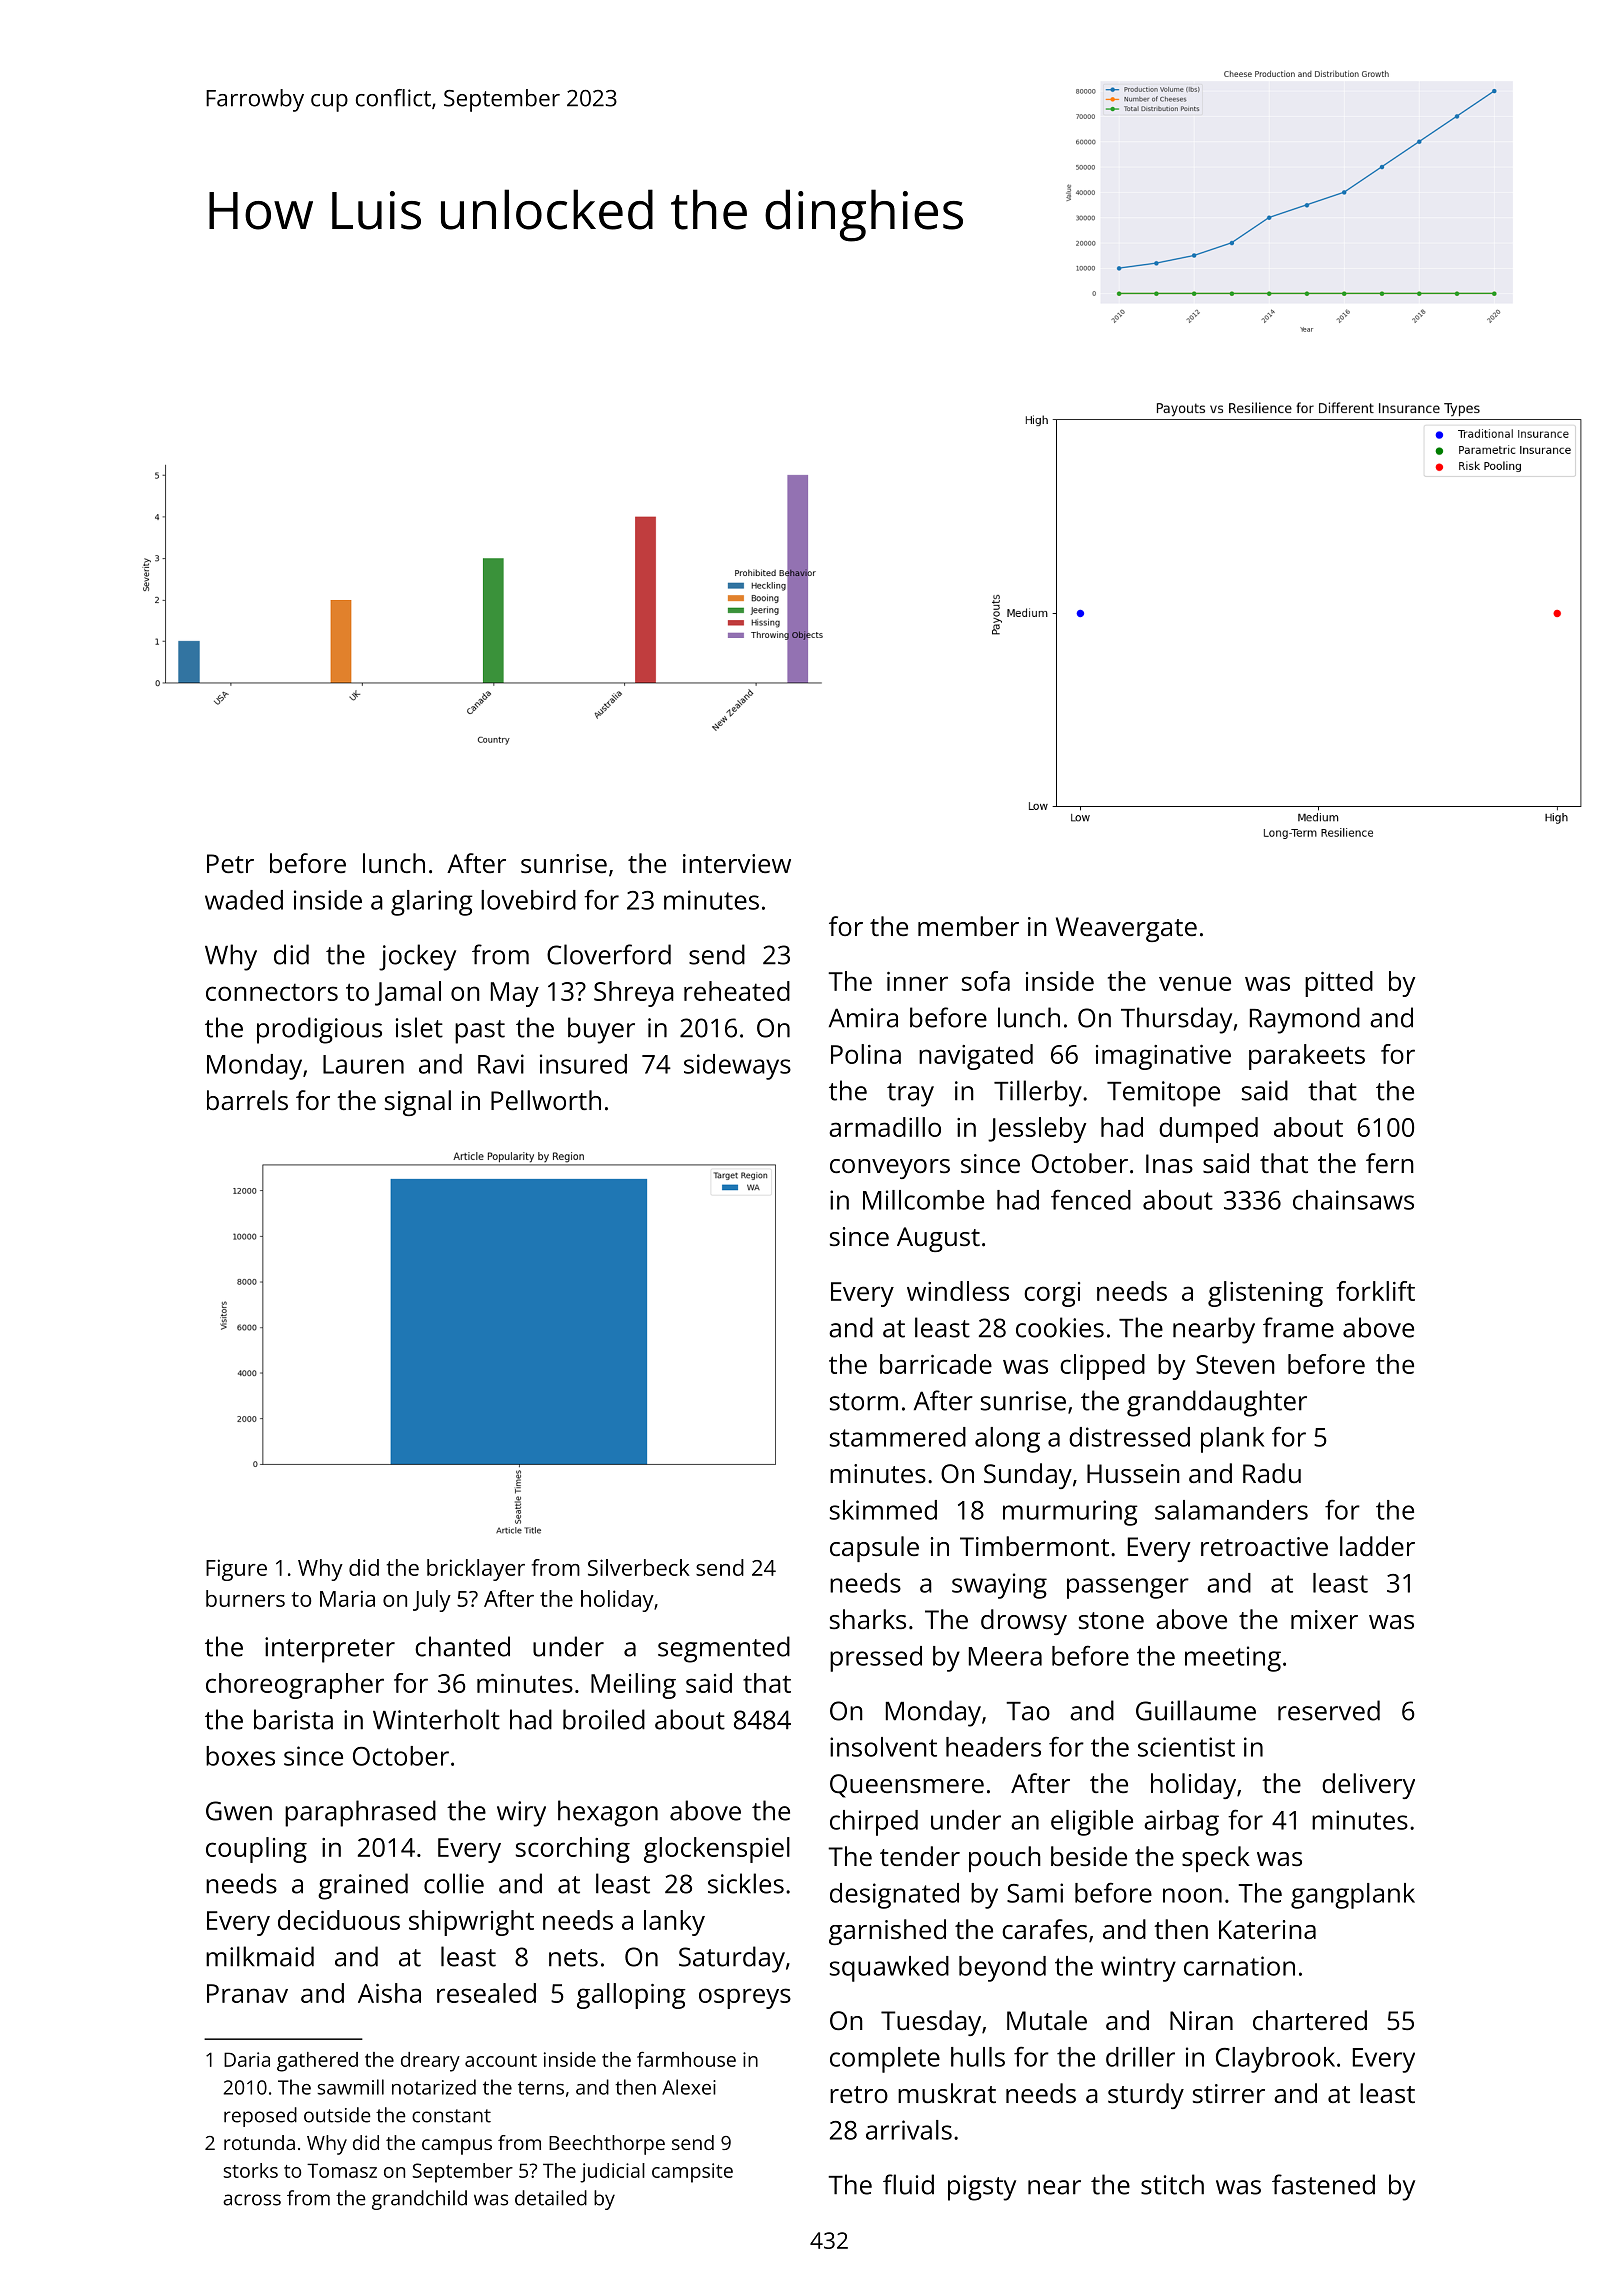 The height and width of the image is (2292, 1620). I want to click on reposed, so click(260, 2117).
